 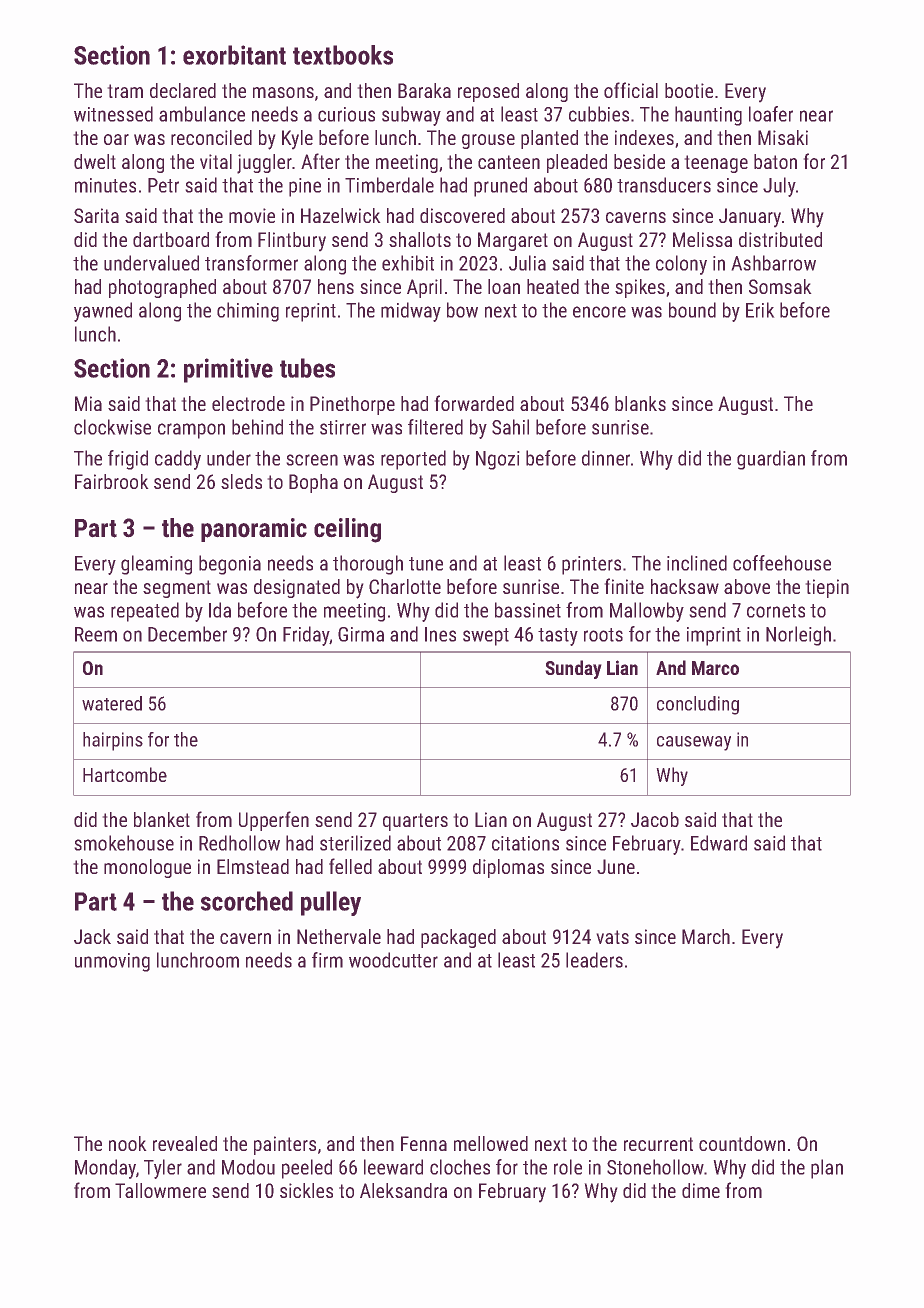 What do you see at coordinates (347, 530) in the image?
I see `ceiling` at bounding box center [347, 530].
